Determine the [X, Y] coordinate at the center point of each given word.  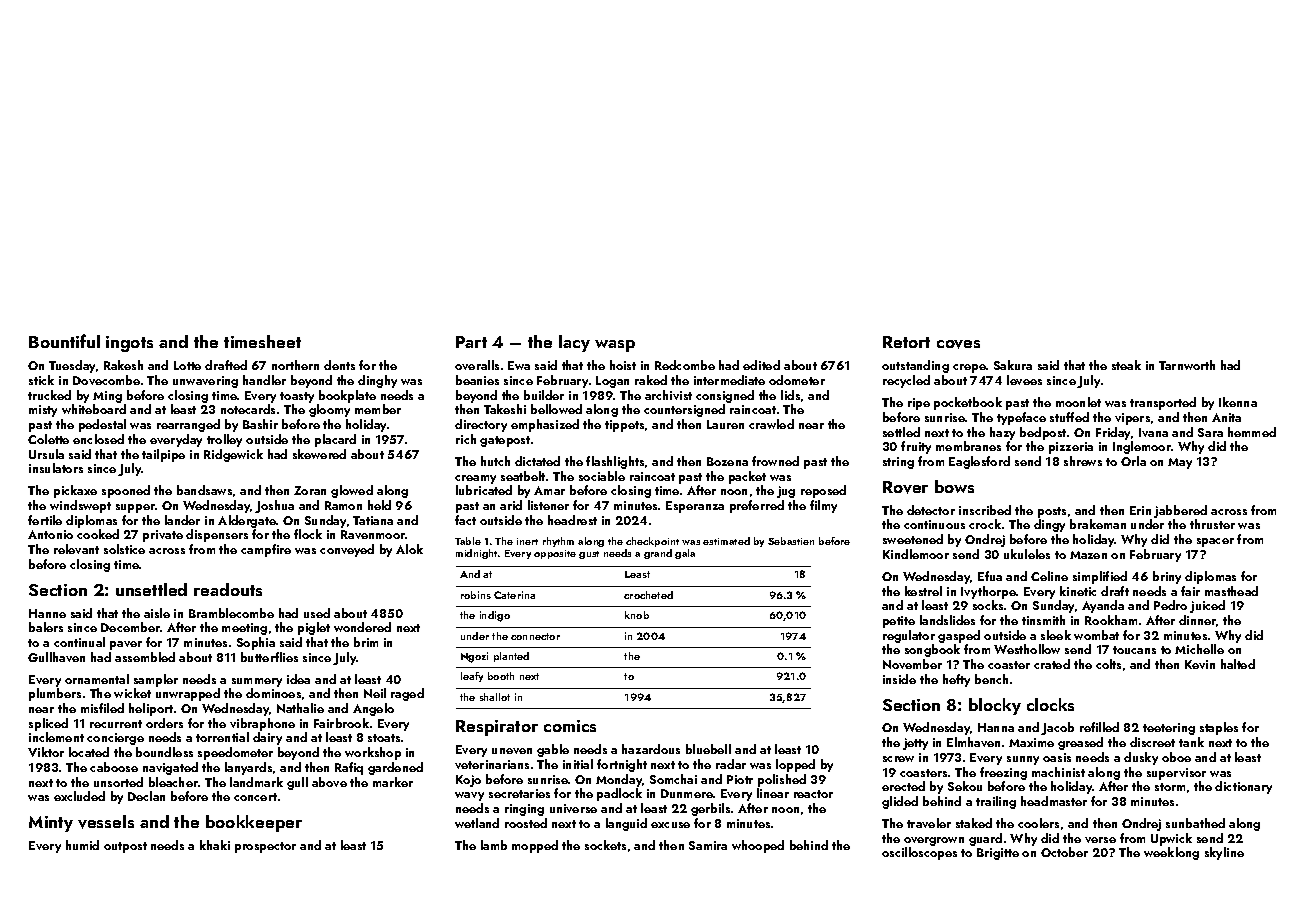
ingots [129, 344]
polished [782, 780]
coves [958, 344]
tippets [624, 426]
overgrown [934, 841]
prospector [265, 847]
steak [1126, 365]
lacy [574, 343]
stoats [384, 738]
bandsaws [204, 490]
